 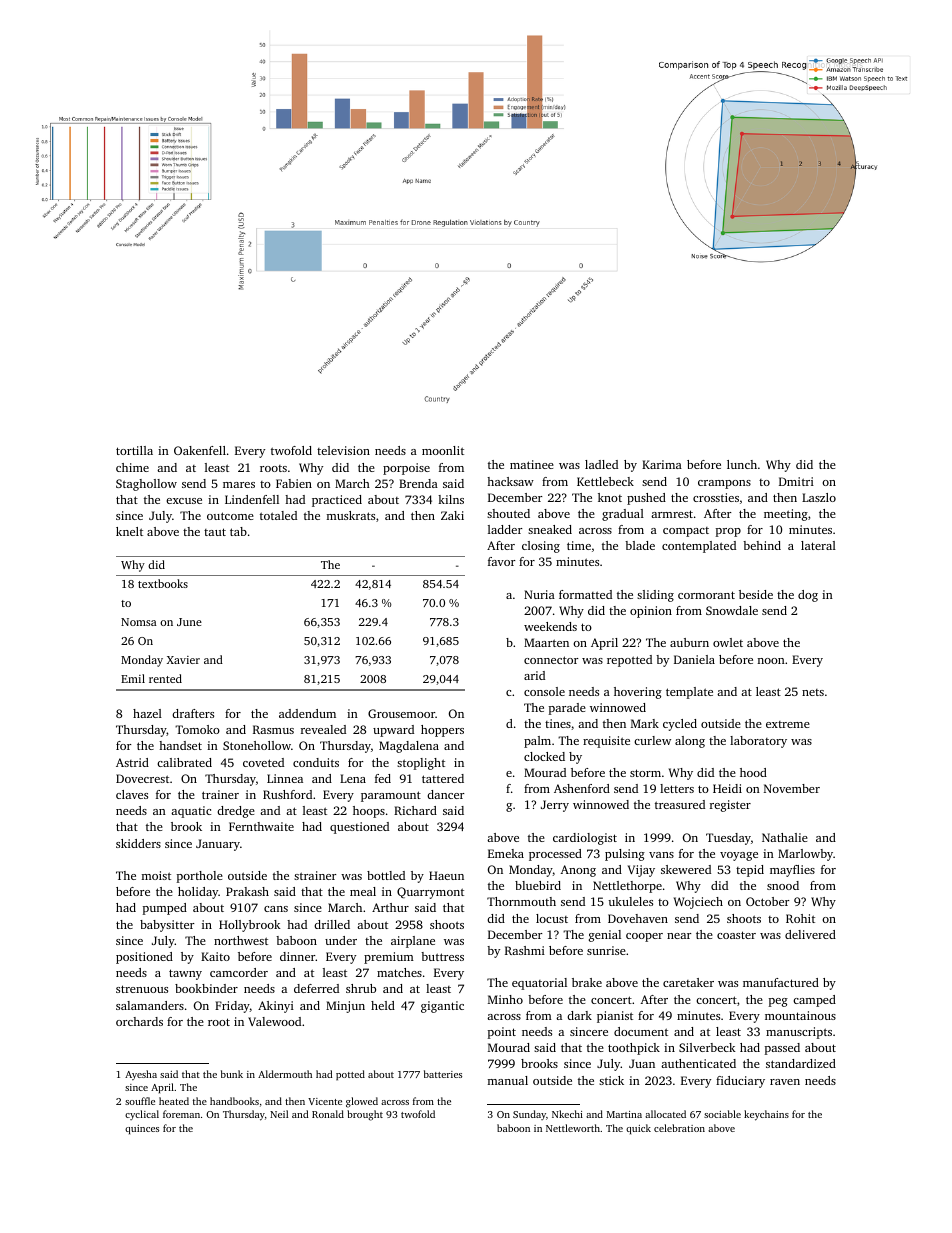 What do you see at coordinates (742, 464) in the screenshot?
I see `lunch` at bounding box center [742, 464].
